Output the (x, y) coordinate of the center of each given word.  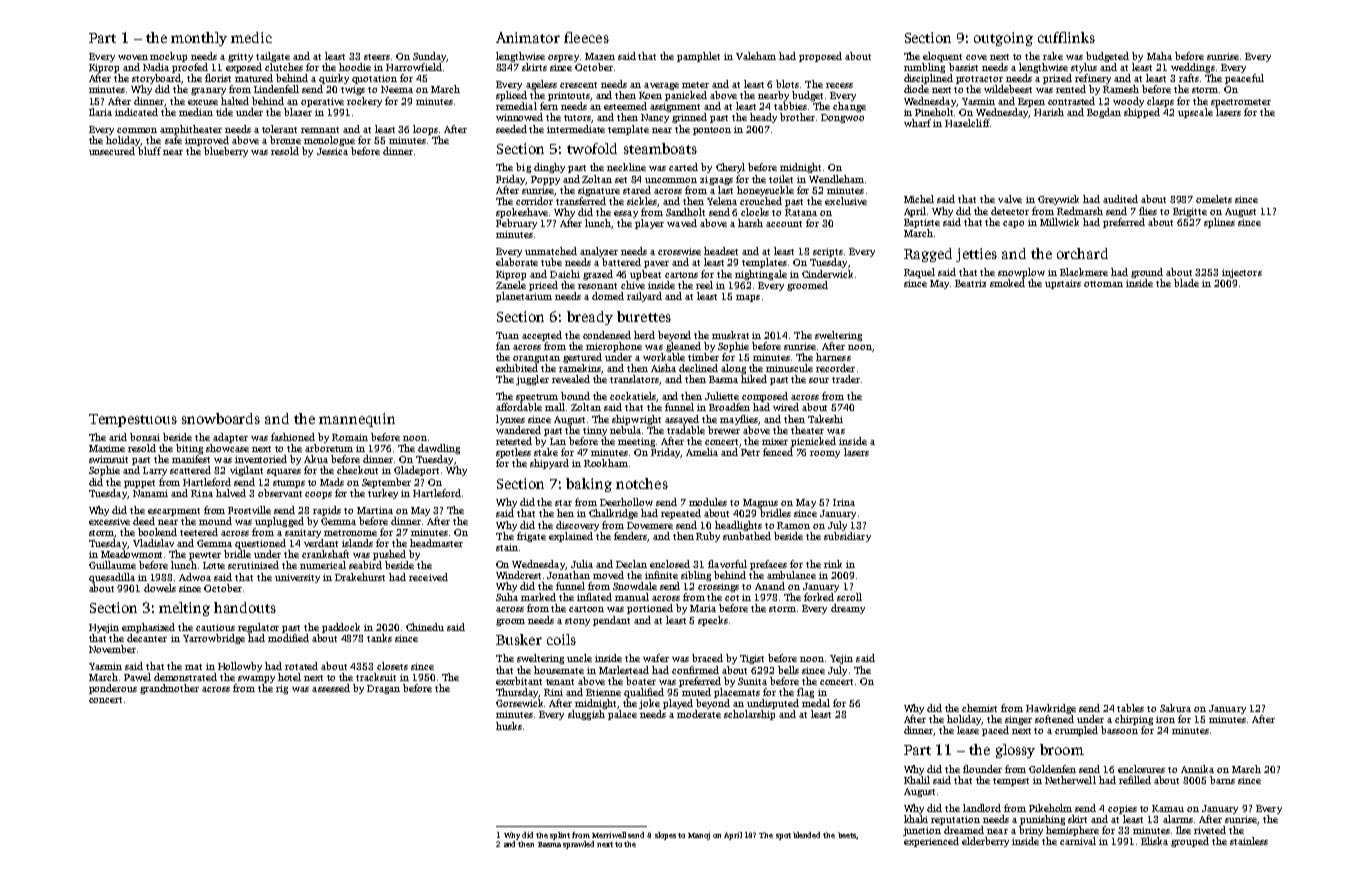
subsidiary (847, 537)
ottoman (1103, 284)
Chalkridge (613, 514)
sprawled (578, 845)
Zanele (511, 285)
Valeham (756, 56)
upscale (1195, 113)
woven (133, 57)
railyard (644, 297)
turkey (383, 494)
